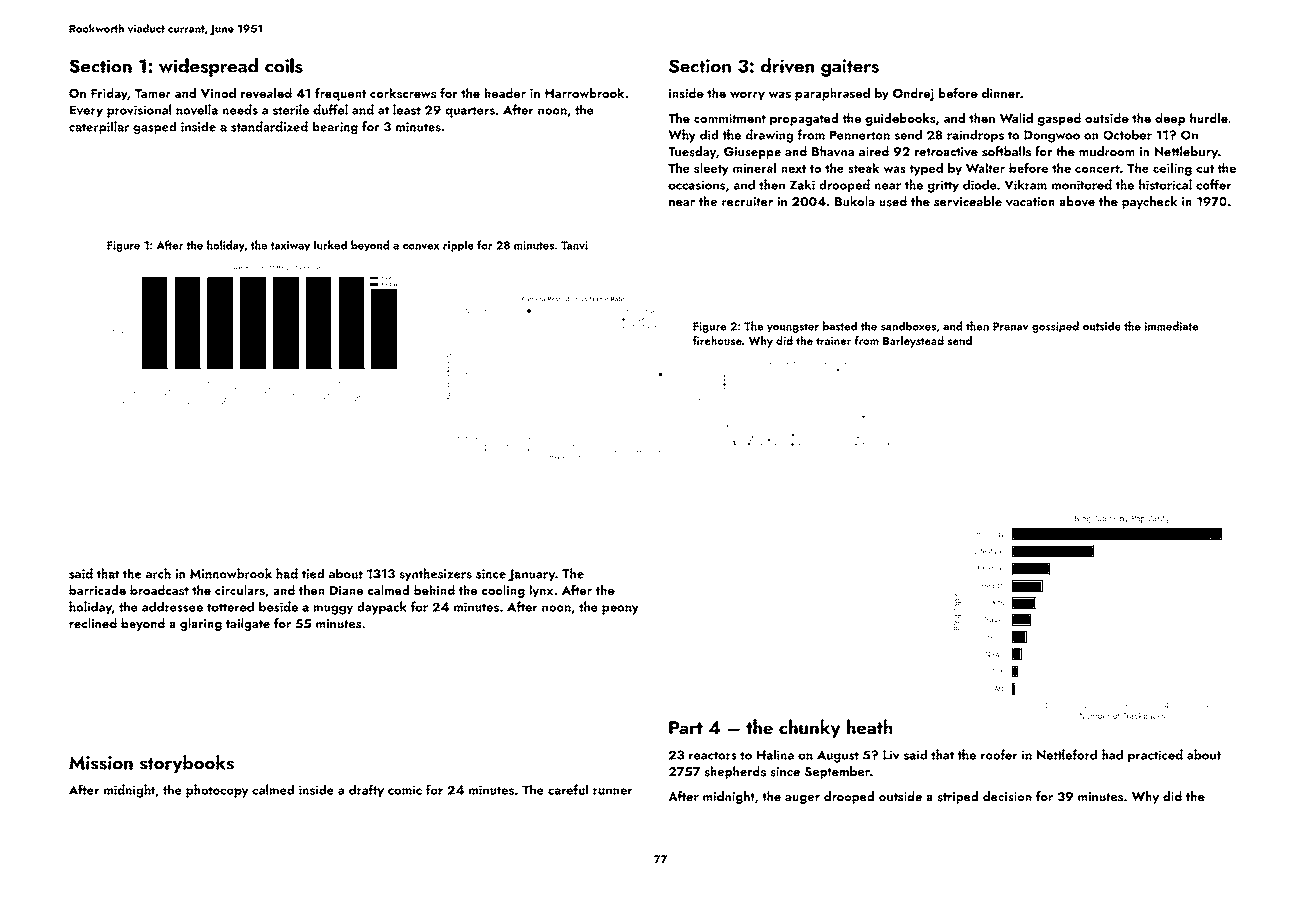 The image size is (1308, 924). I want to click on Harrowbrook, so click(584, 93).
